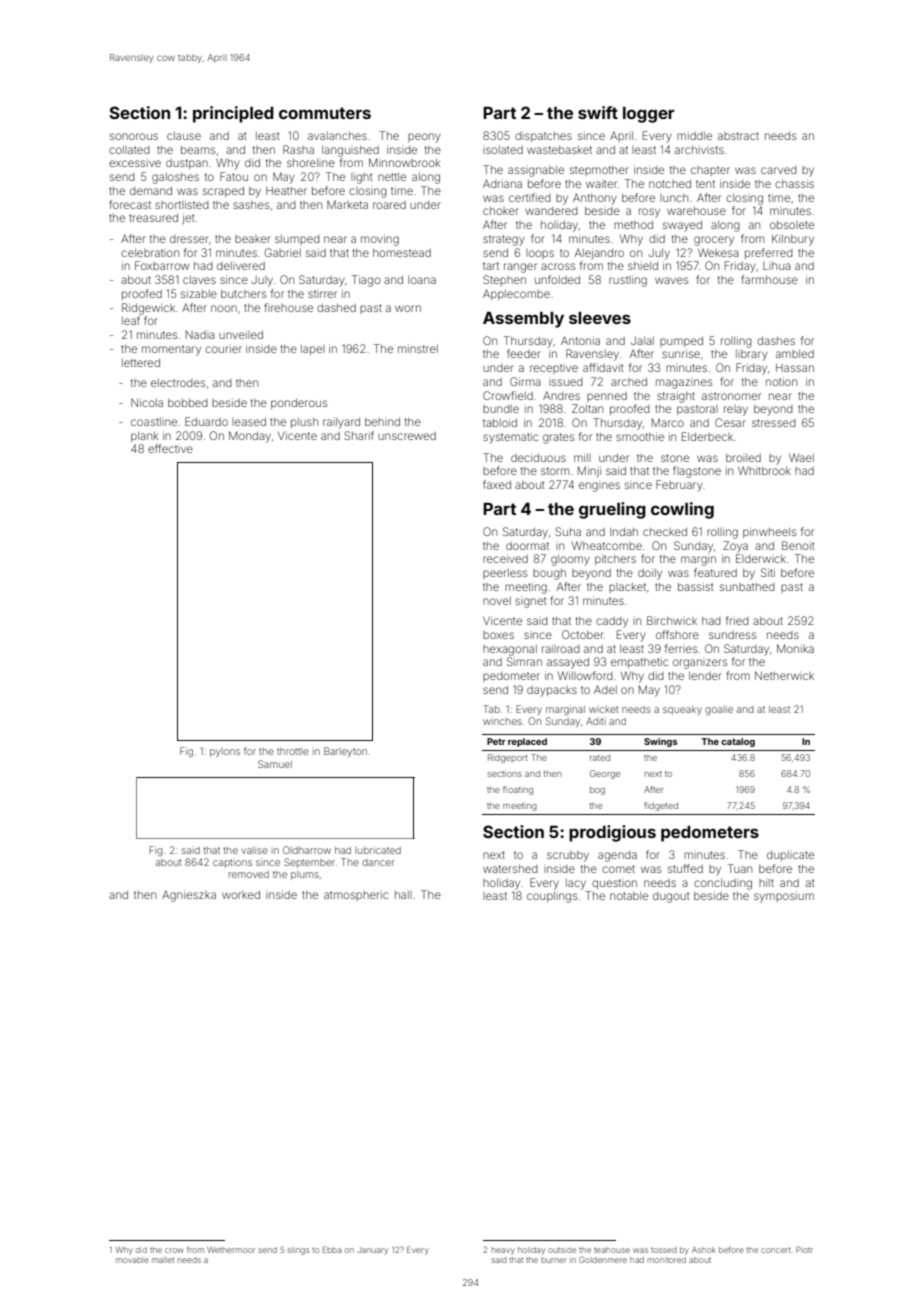 Image resolution: width=924 pixels, height=1308 pixels. What do you see at coordinates (233, 114) in the image?
I see `principled` at bounding box center [233, 114].
